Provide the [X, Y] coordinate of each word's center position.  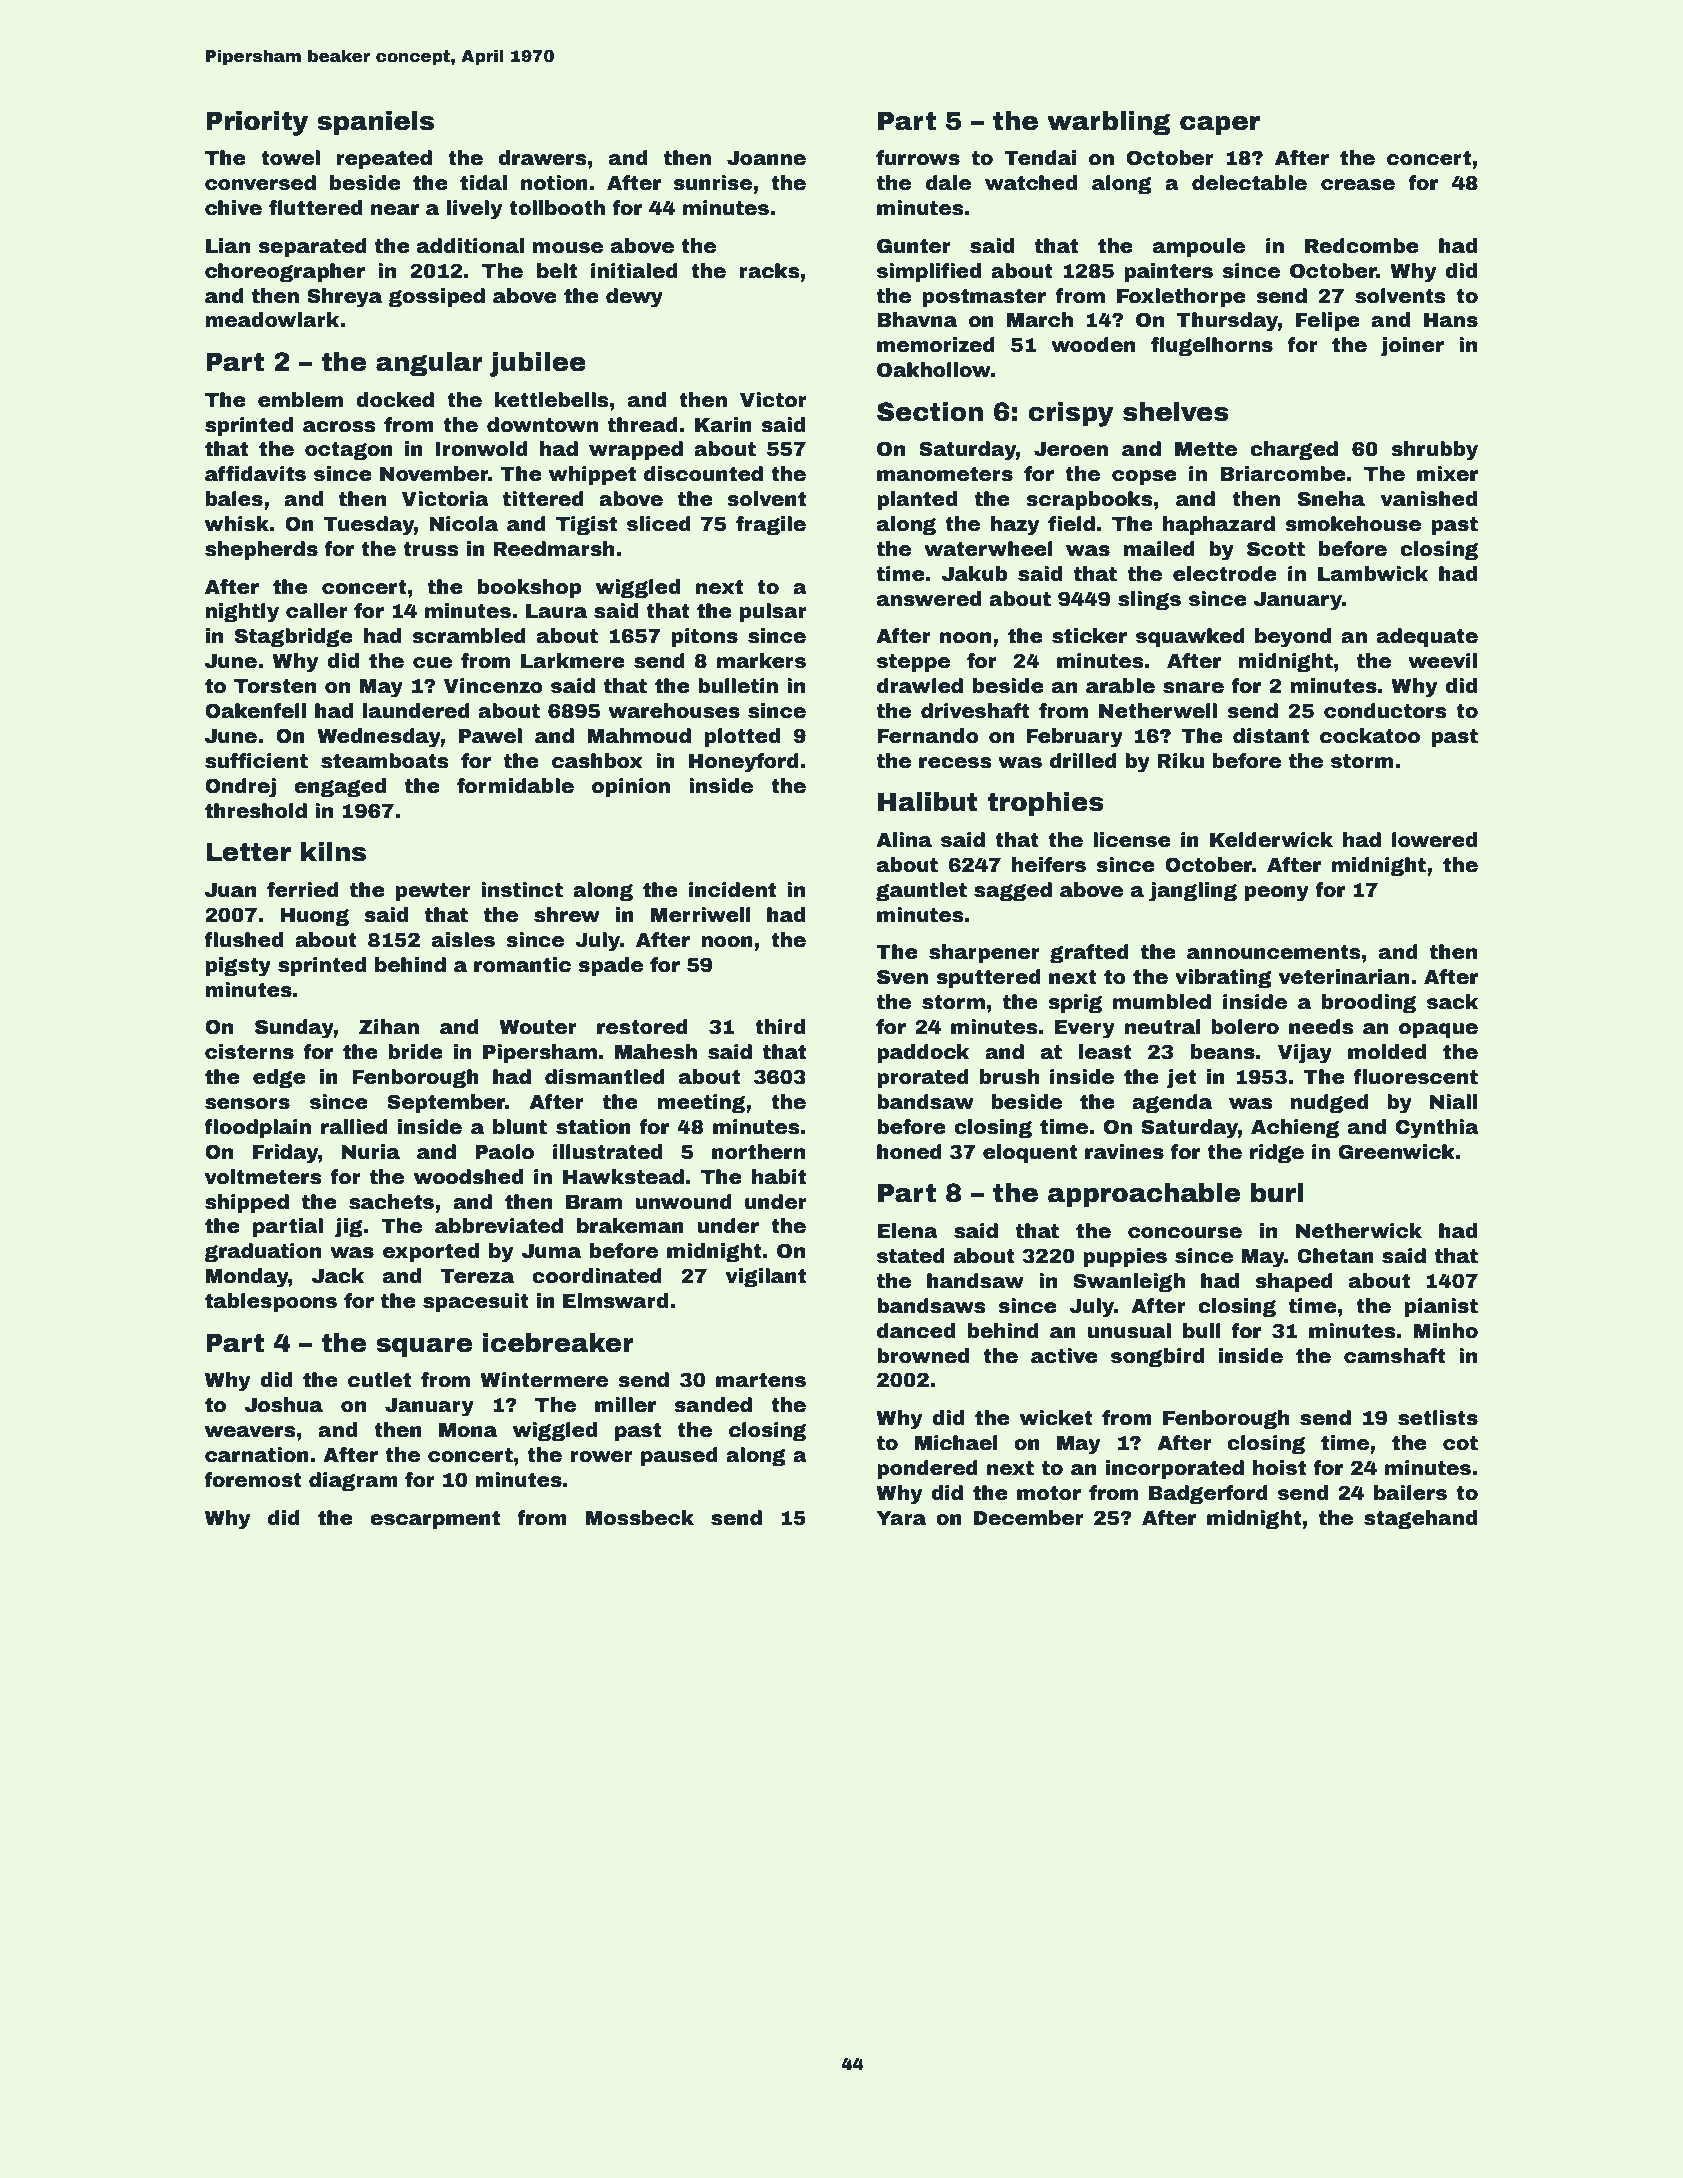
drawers [542, 158]
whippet [592, 475]
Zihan [389, 1027]
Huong [314, 917]
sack [1452, 1002]
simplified [929, 272]
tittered [543, 499]
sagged [1013, 891]
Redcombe [1362, 246]
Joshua [284, 1405]
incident [732, 890]
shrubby [1434, 451]
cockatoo [1370, 736]
